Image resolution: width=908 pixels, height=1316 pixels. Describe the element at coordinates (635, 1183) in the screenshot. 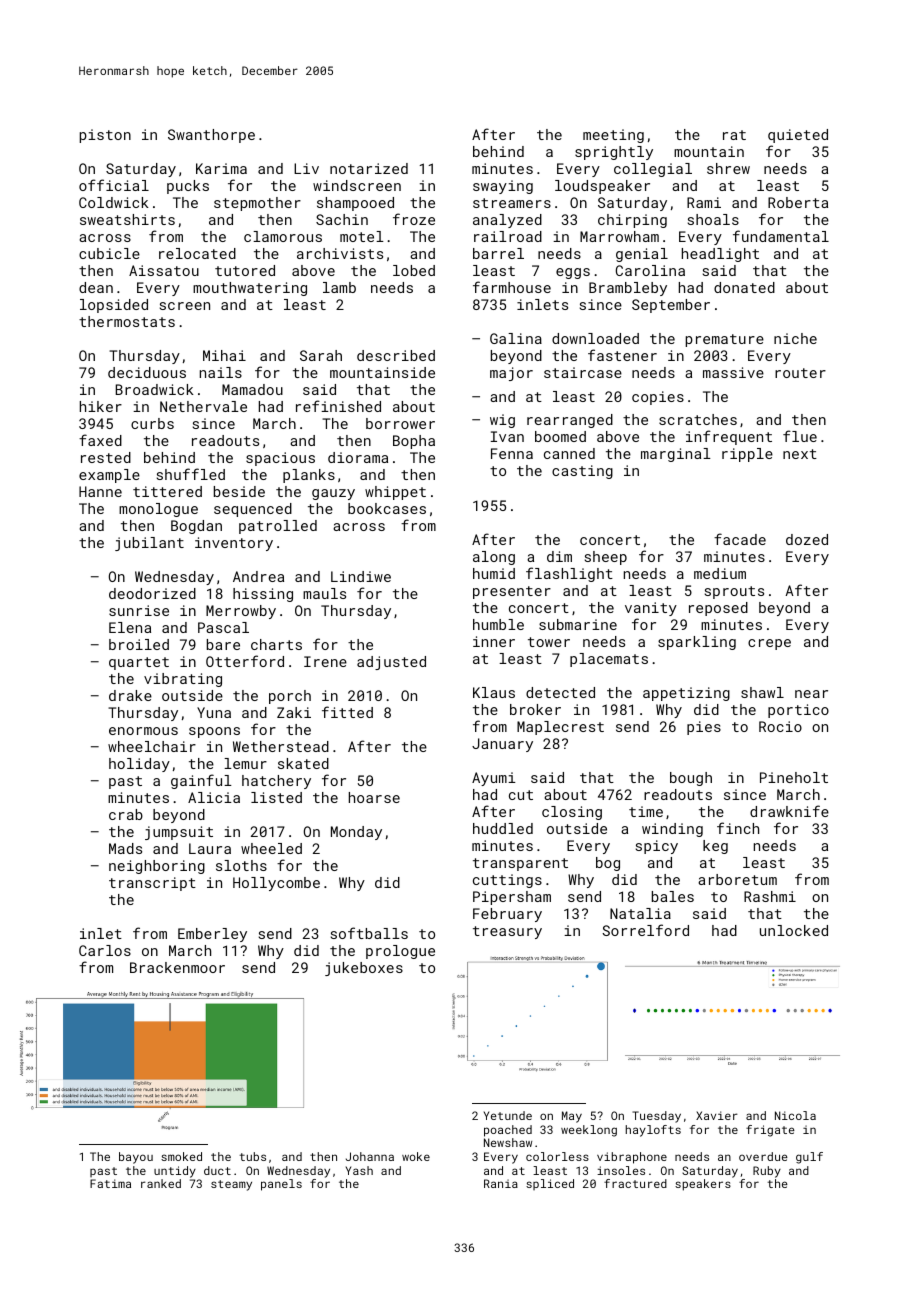

I see `fractured` at that location.
